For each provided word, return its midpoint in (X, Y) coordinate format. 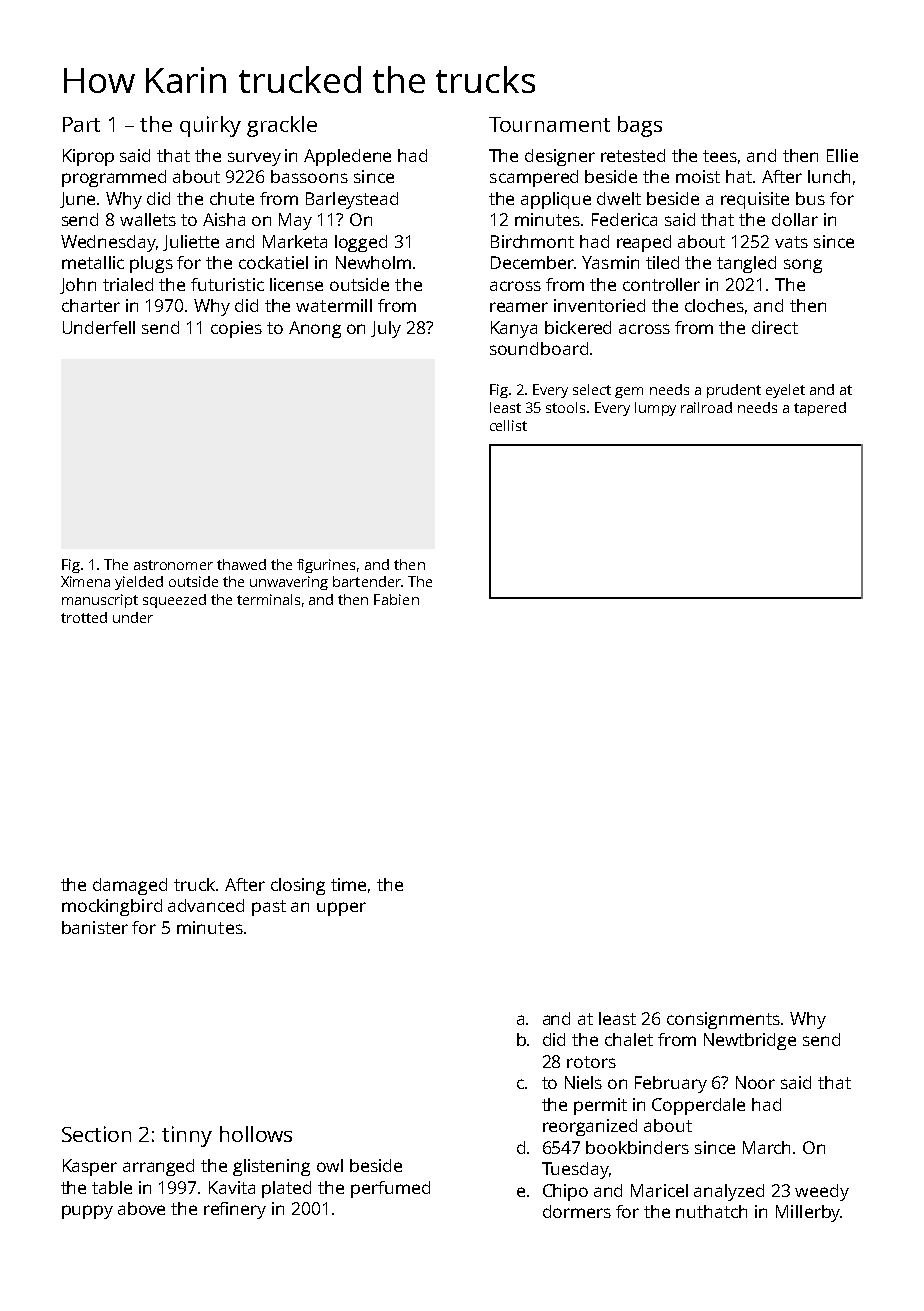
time (348, 884)
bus (810, 198)
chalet (629, 1039)
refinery (235, 1210)
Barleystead (352, 200)
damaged (130, 886)
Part (81, 124)
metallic (93, 262)
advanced (206, 905)
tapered (820, 409)
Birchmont (532, 241)
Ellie (842, 155)
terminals (268, 599)
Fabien (396, 599)
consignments (723, 1020)
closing (298, 886)
